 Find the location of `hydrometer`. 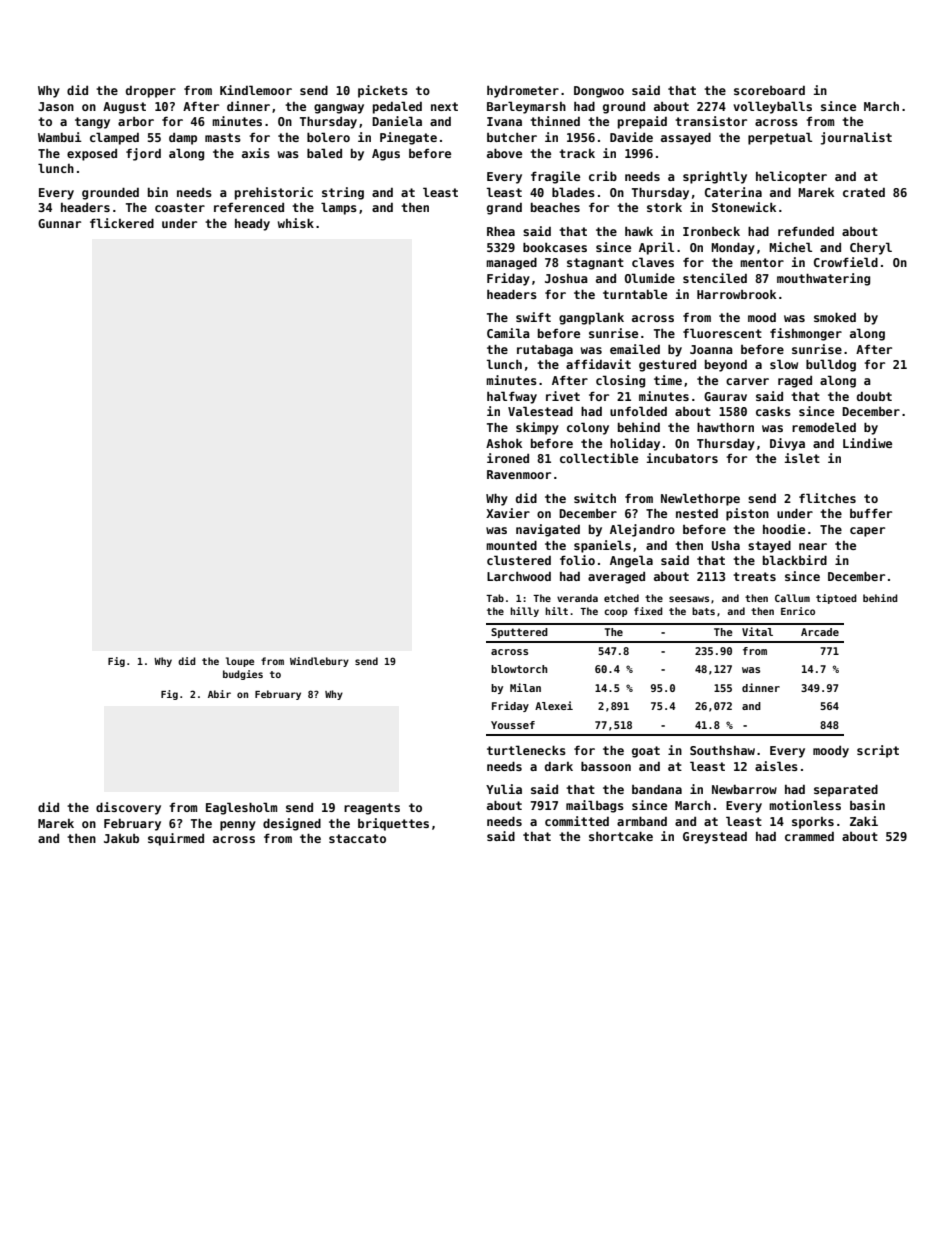

hydrometer is located at coordinates (523, 92).
